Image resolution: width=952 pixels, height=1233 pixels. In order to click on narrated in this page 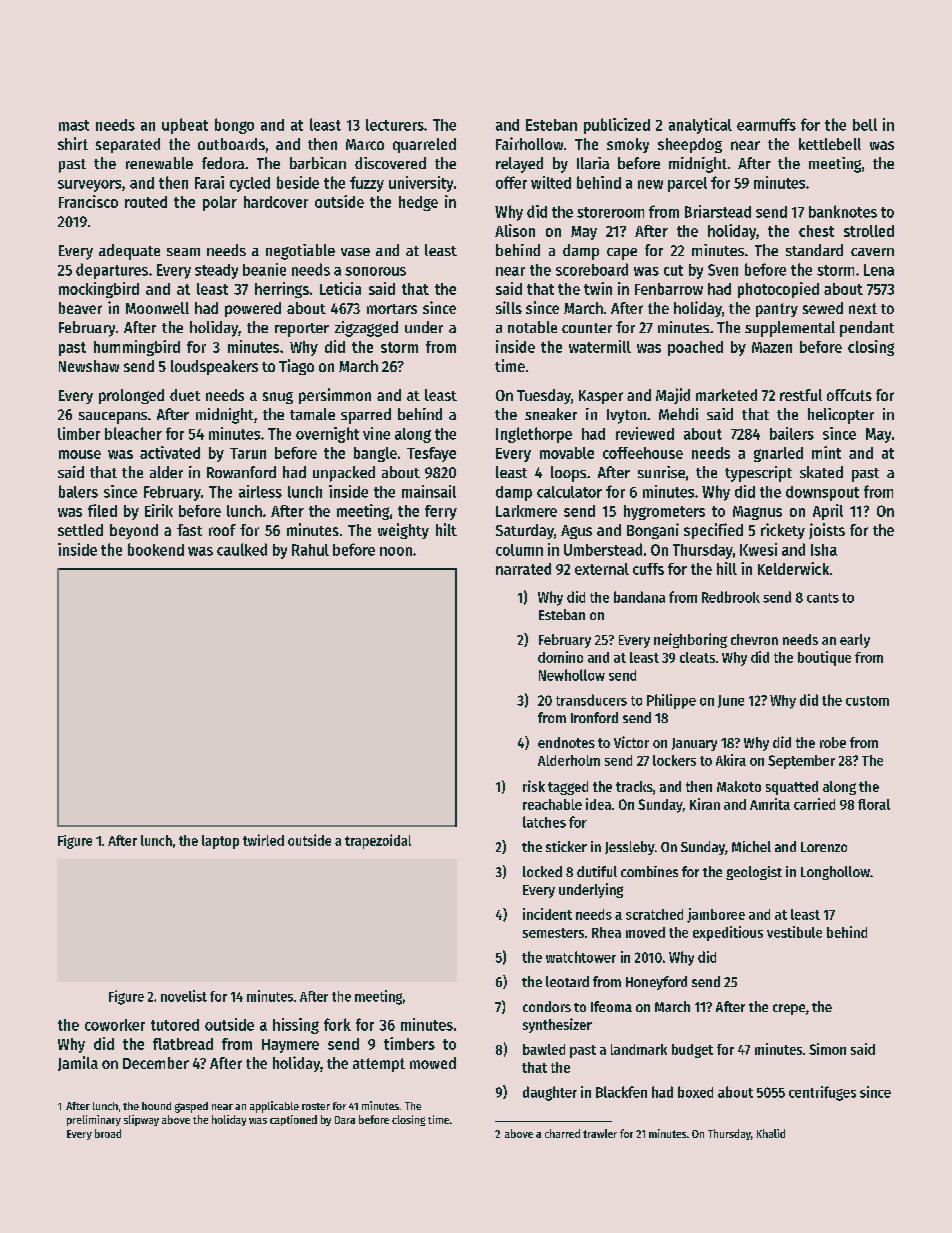, I will do `click(523, 569)`.
